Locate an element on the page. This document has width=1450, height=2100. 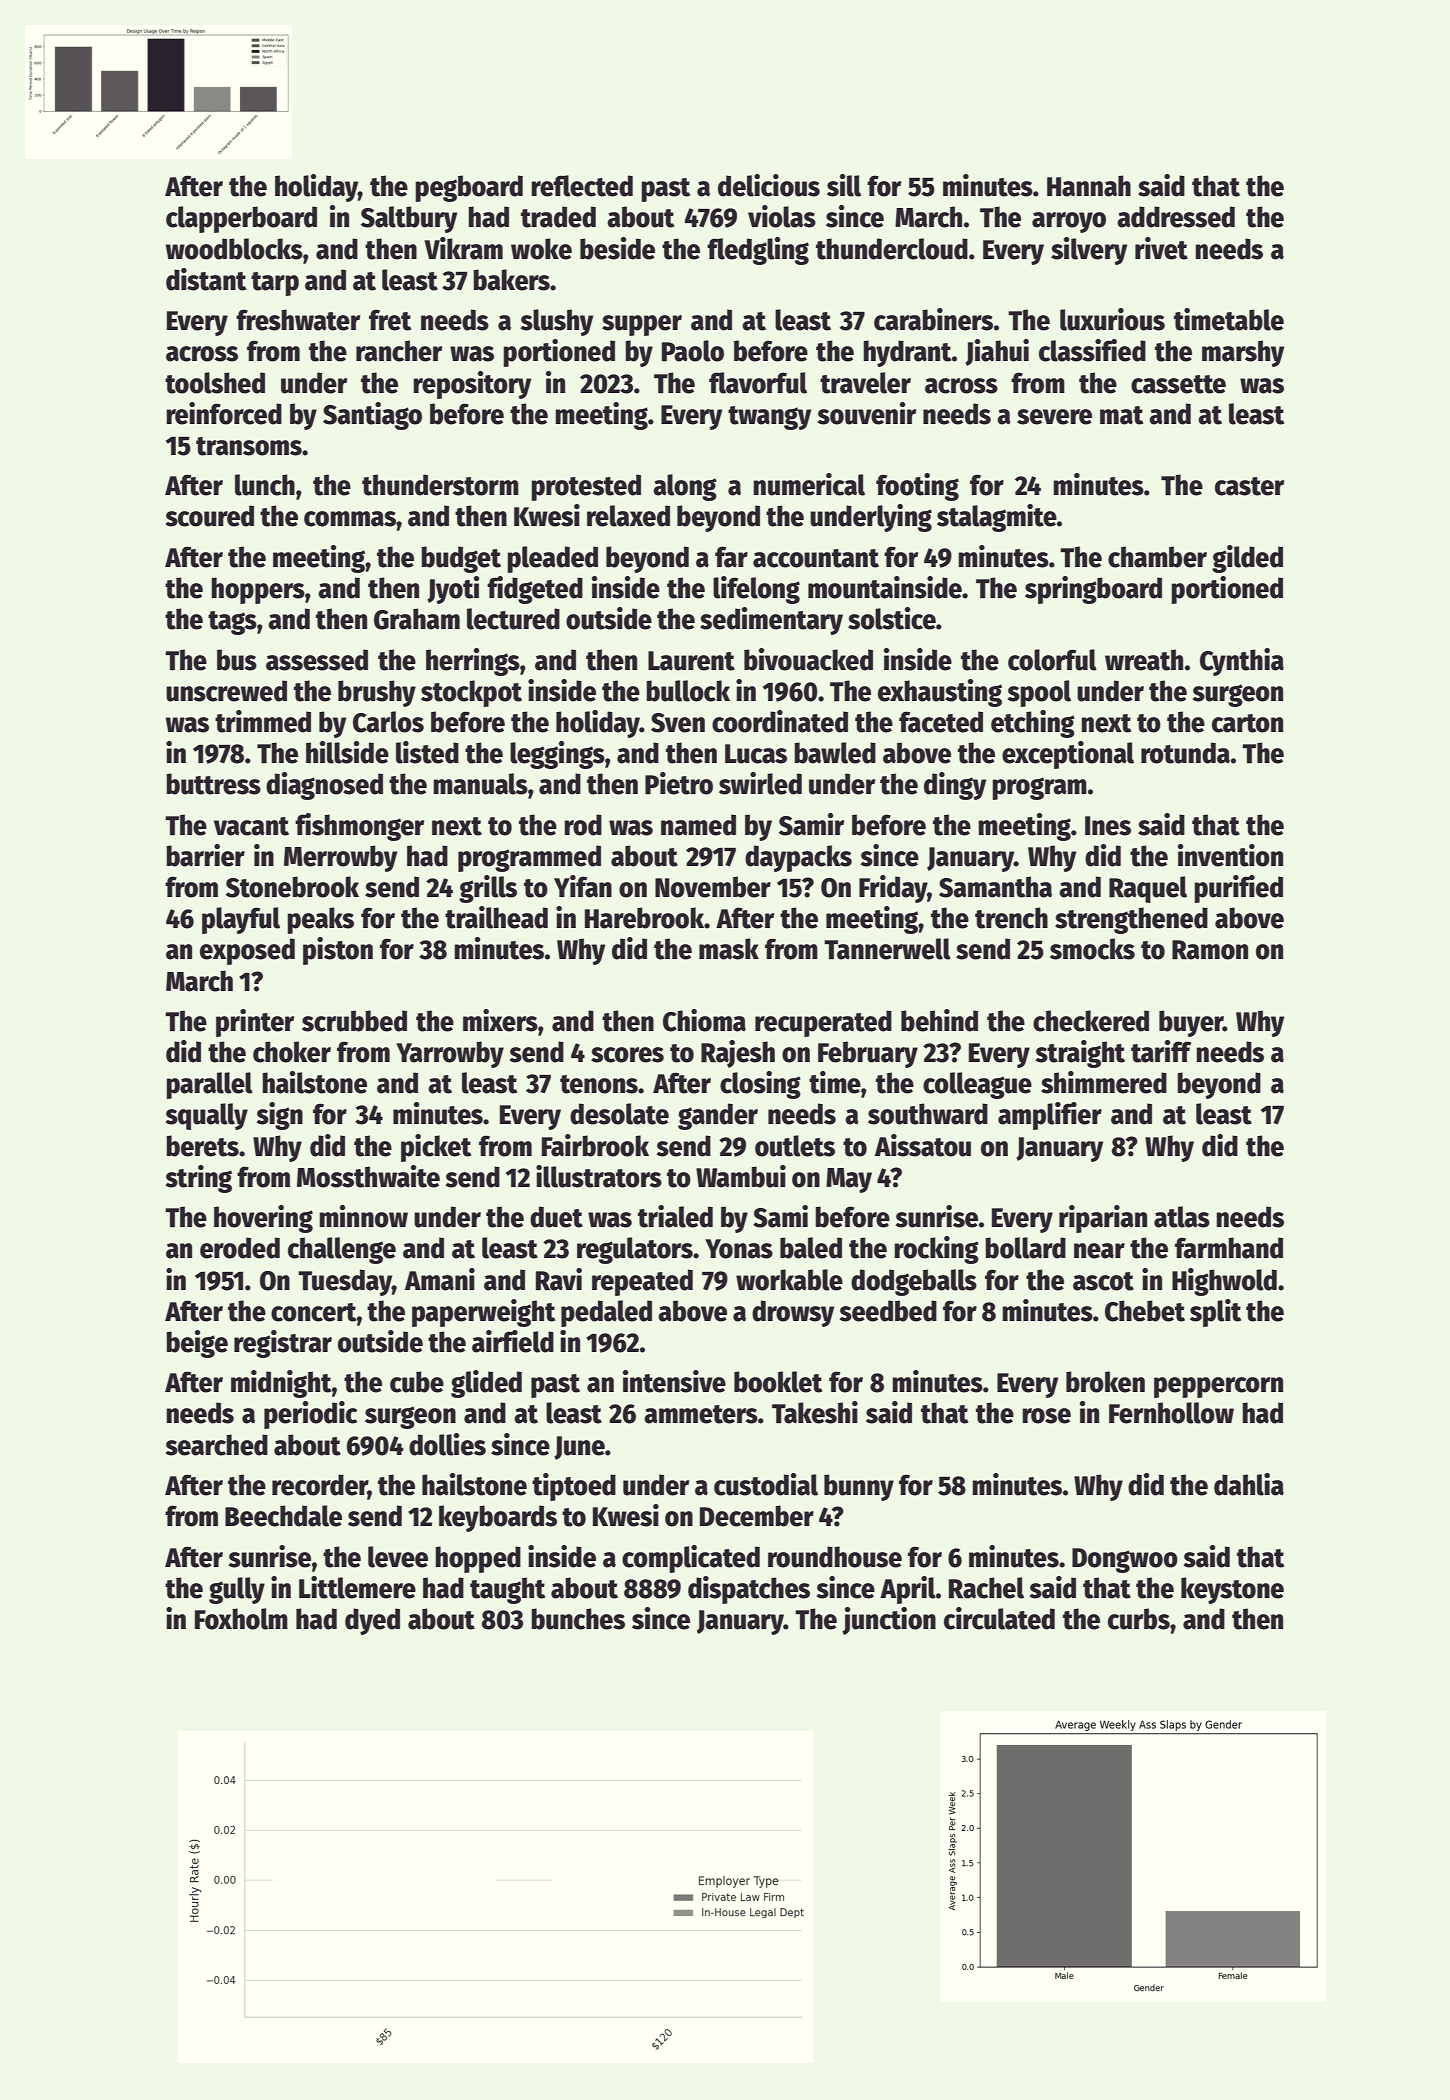
reflected is located at coordinates (582, 186).
